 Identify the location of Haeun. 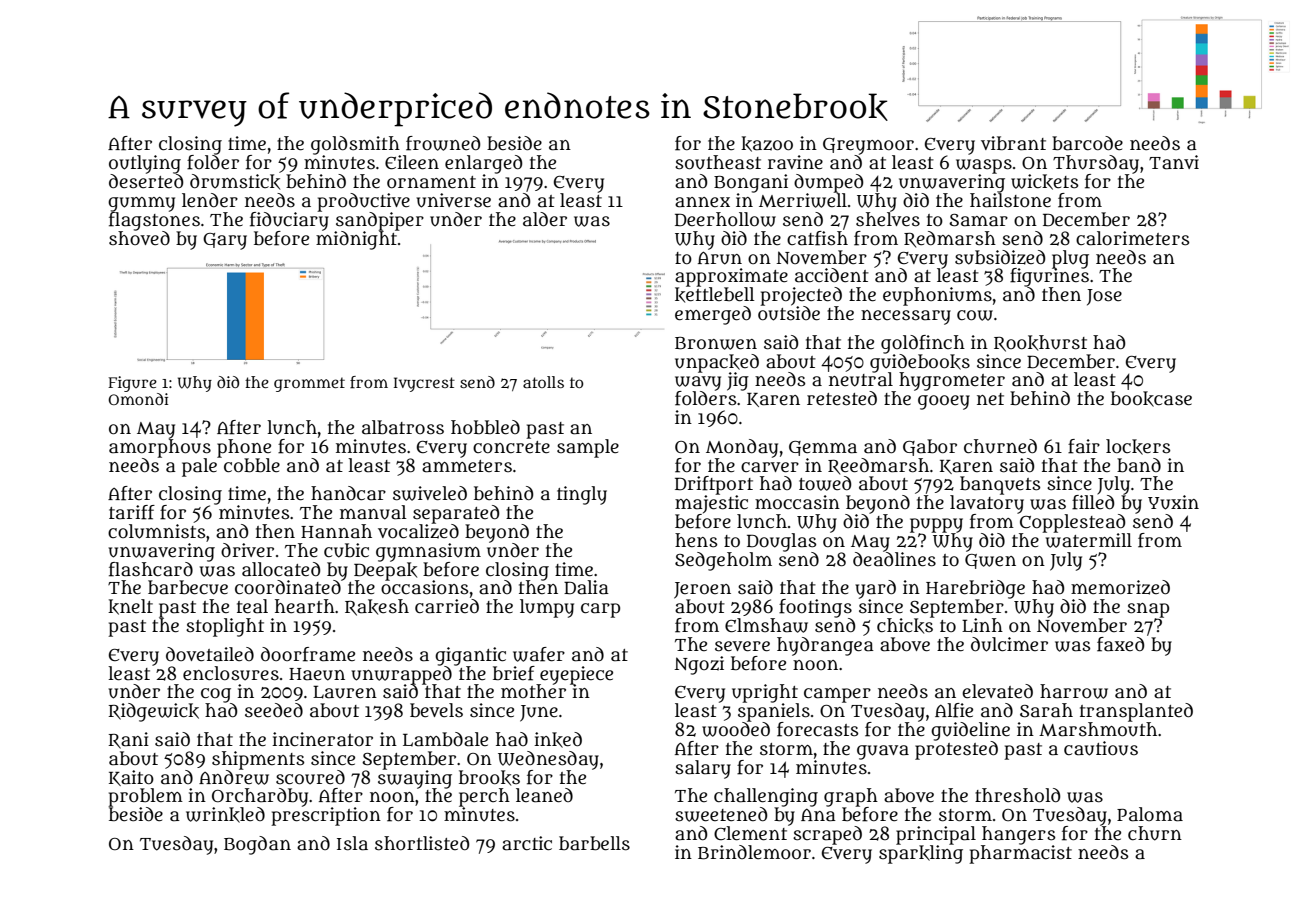
(317, 674).
